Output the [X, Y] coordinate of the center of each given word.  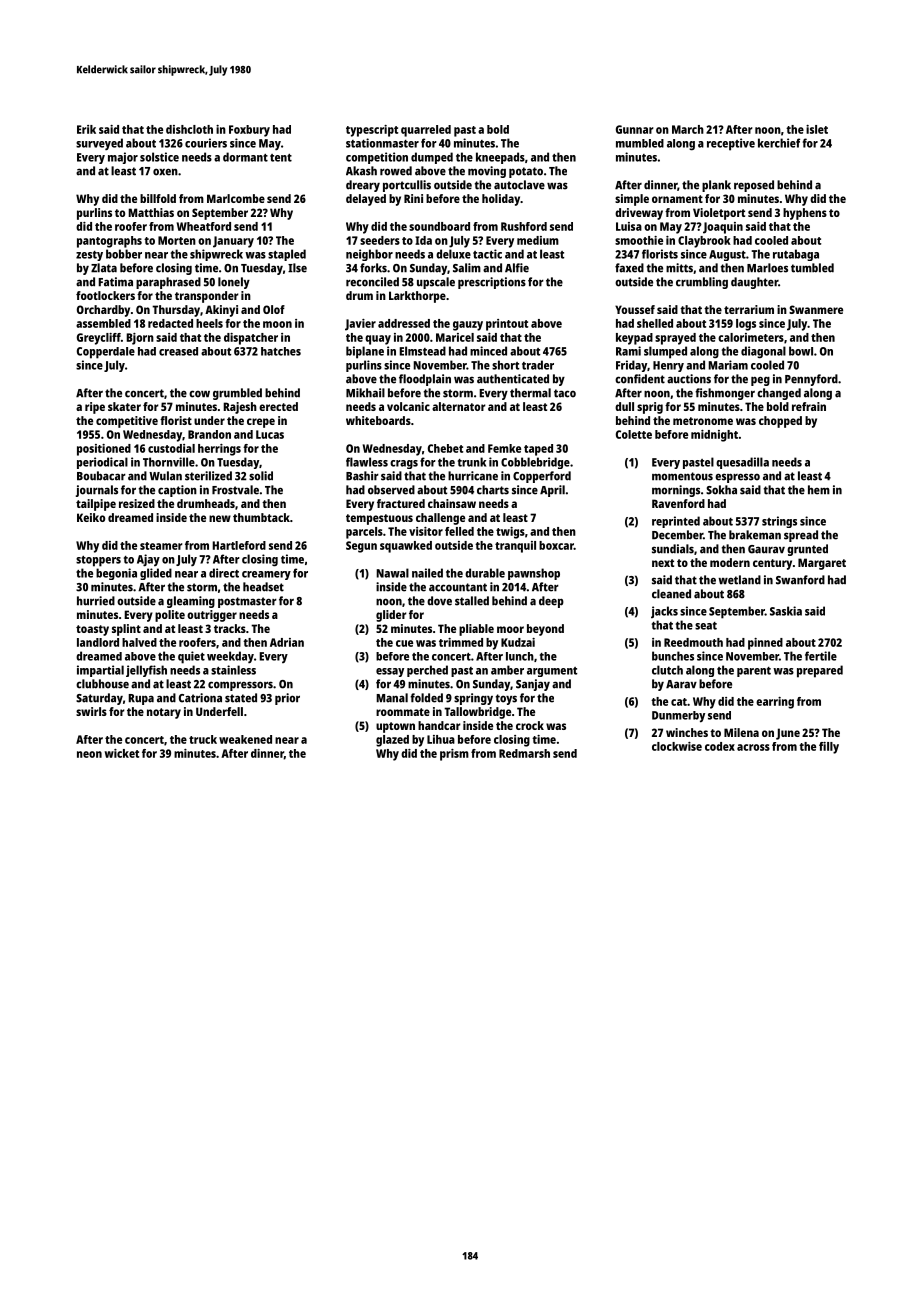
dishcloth [189, 129]
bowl [801, 351]
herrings [219, 450]
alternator [459, 406]
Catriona [200, 698]
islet [817, 129]
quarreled [426, 131]
